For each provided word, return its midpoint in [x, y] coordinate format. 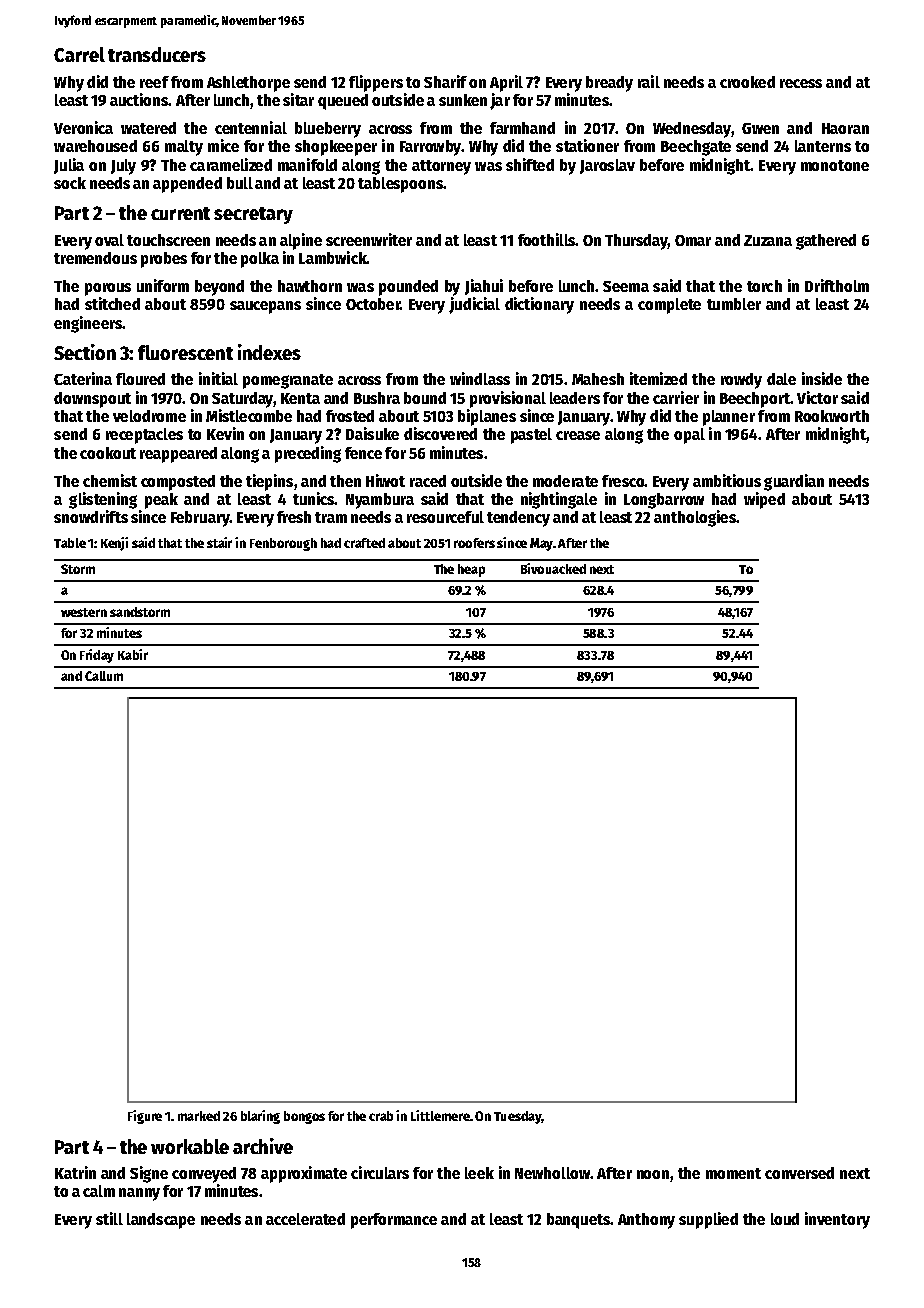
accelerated [305, 1219]
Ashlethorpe [248, 84]
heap [471, 570]
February [200, 519]
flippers [376, 83]
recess [801, 83]
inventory [837, 1220]
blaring [260, 1117]
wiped [764, 500]
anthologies [695, 518]
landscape [161, 1221]
